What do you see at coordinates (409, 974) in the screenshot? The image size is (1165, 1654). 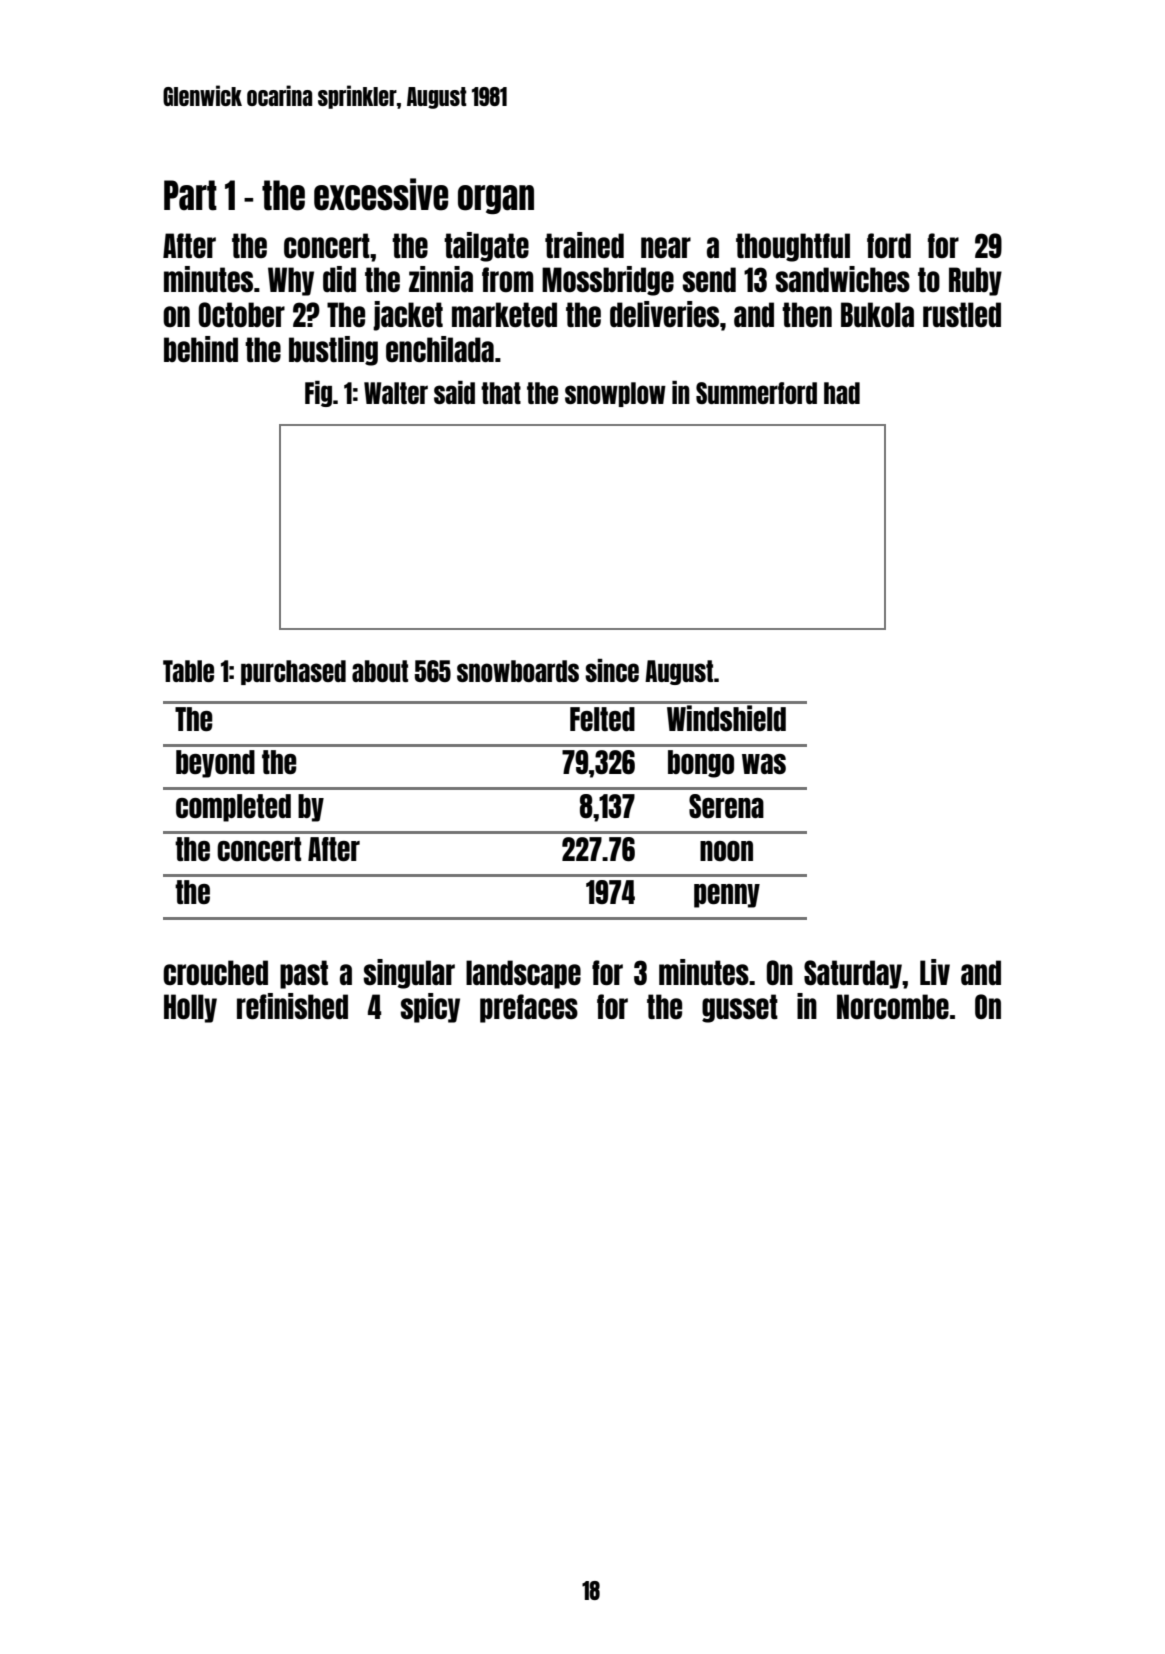 I see `singular` at bounding box center [409, 974].
